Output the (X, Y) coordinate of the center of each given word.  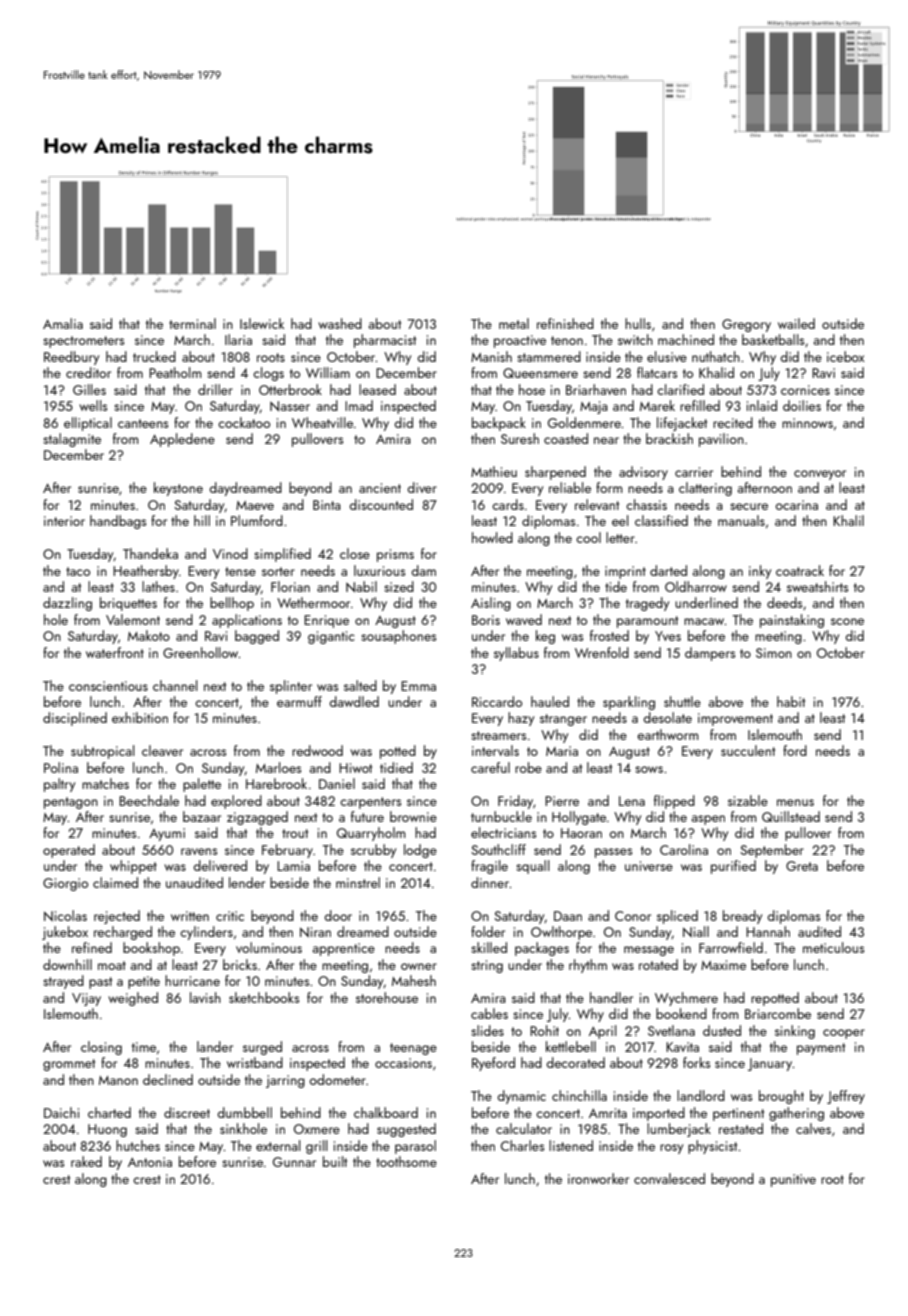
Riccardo (497, 701)
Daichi (61, 1112)
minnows (807, 423)
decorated (575, 1062)
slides (487, 1030)
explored (236, 802)
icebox (846, 356)
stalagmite (72, 440)
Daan (568, 916)
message (649, 951)
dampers (710, 654)
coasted (566, 438)
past (100, 983)
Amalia (63, 323)
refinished (565, 323)
